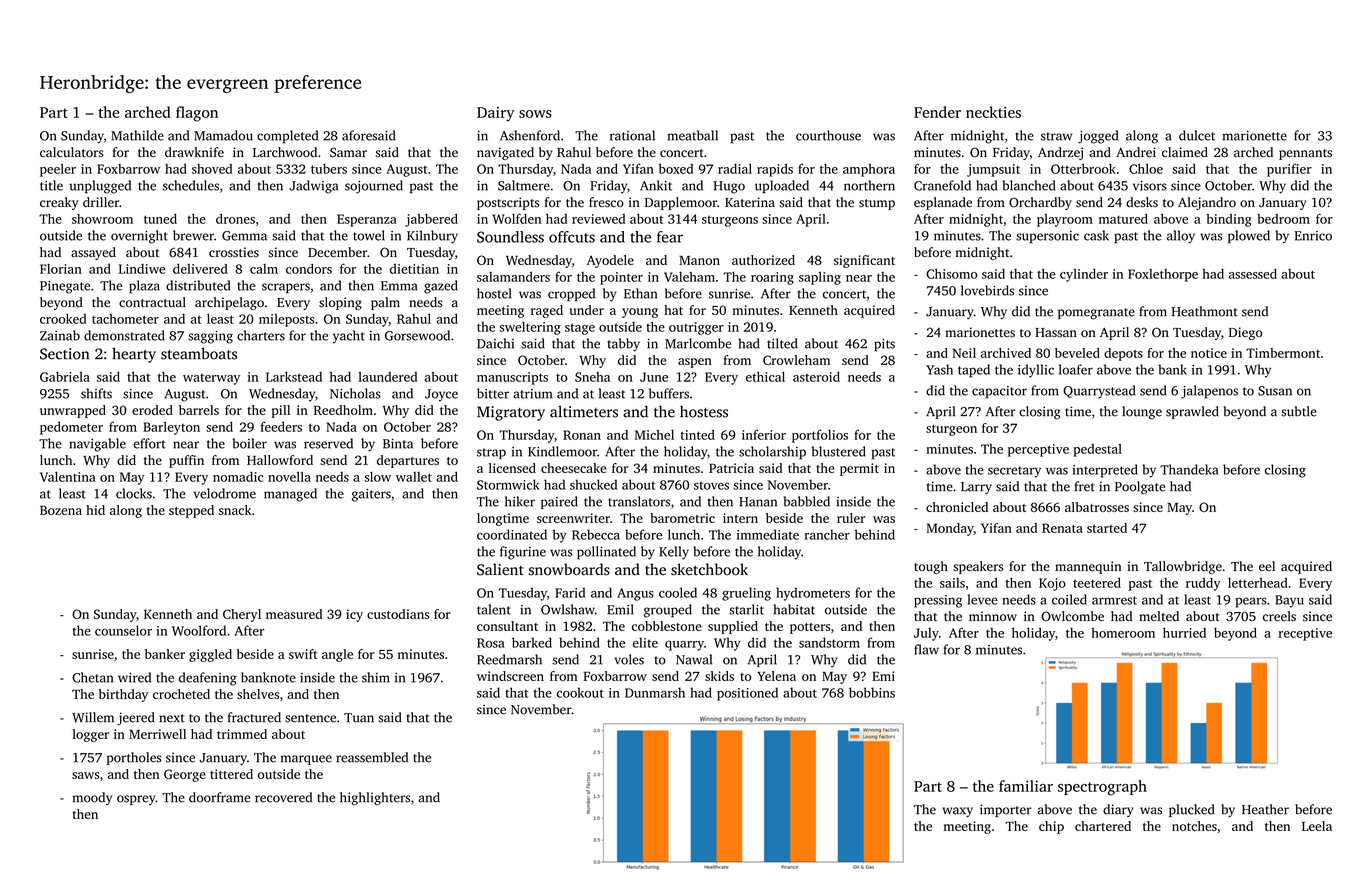  What do you see at coordinates (1065, 220) in the image?
I see `playroom` at bounding box center [1065, 220].
